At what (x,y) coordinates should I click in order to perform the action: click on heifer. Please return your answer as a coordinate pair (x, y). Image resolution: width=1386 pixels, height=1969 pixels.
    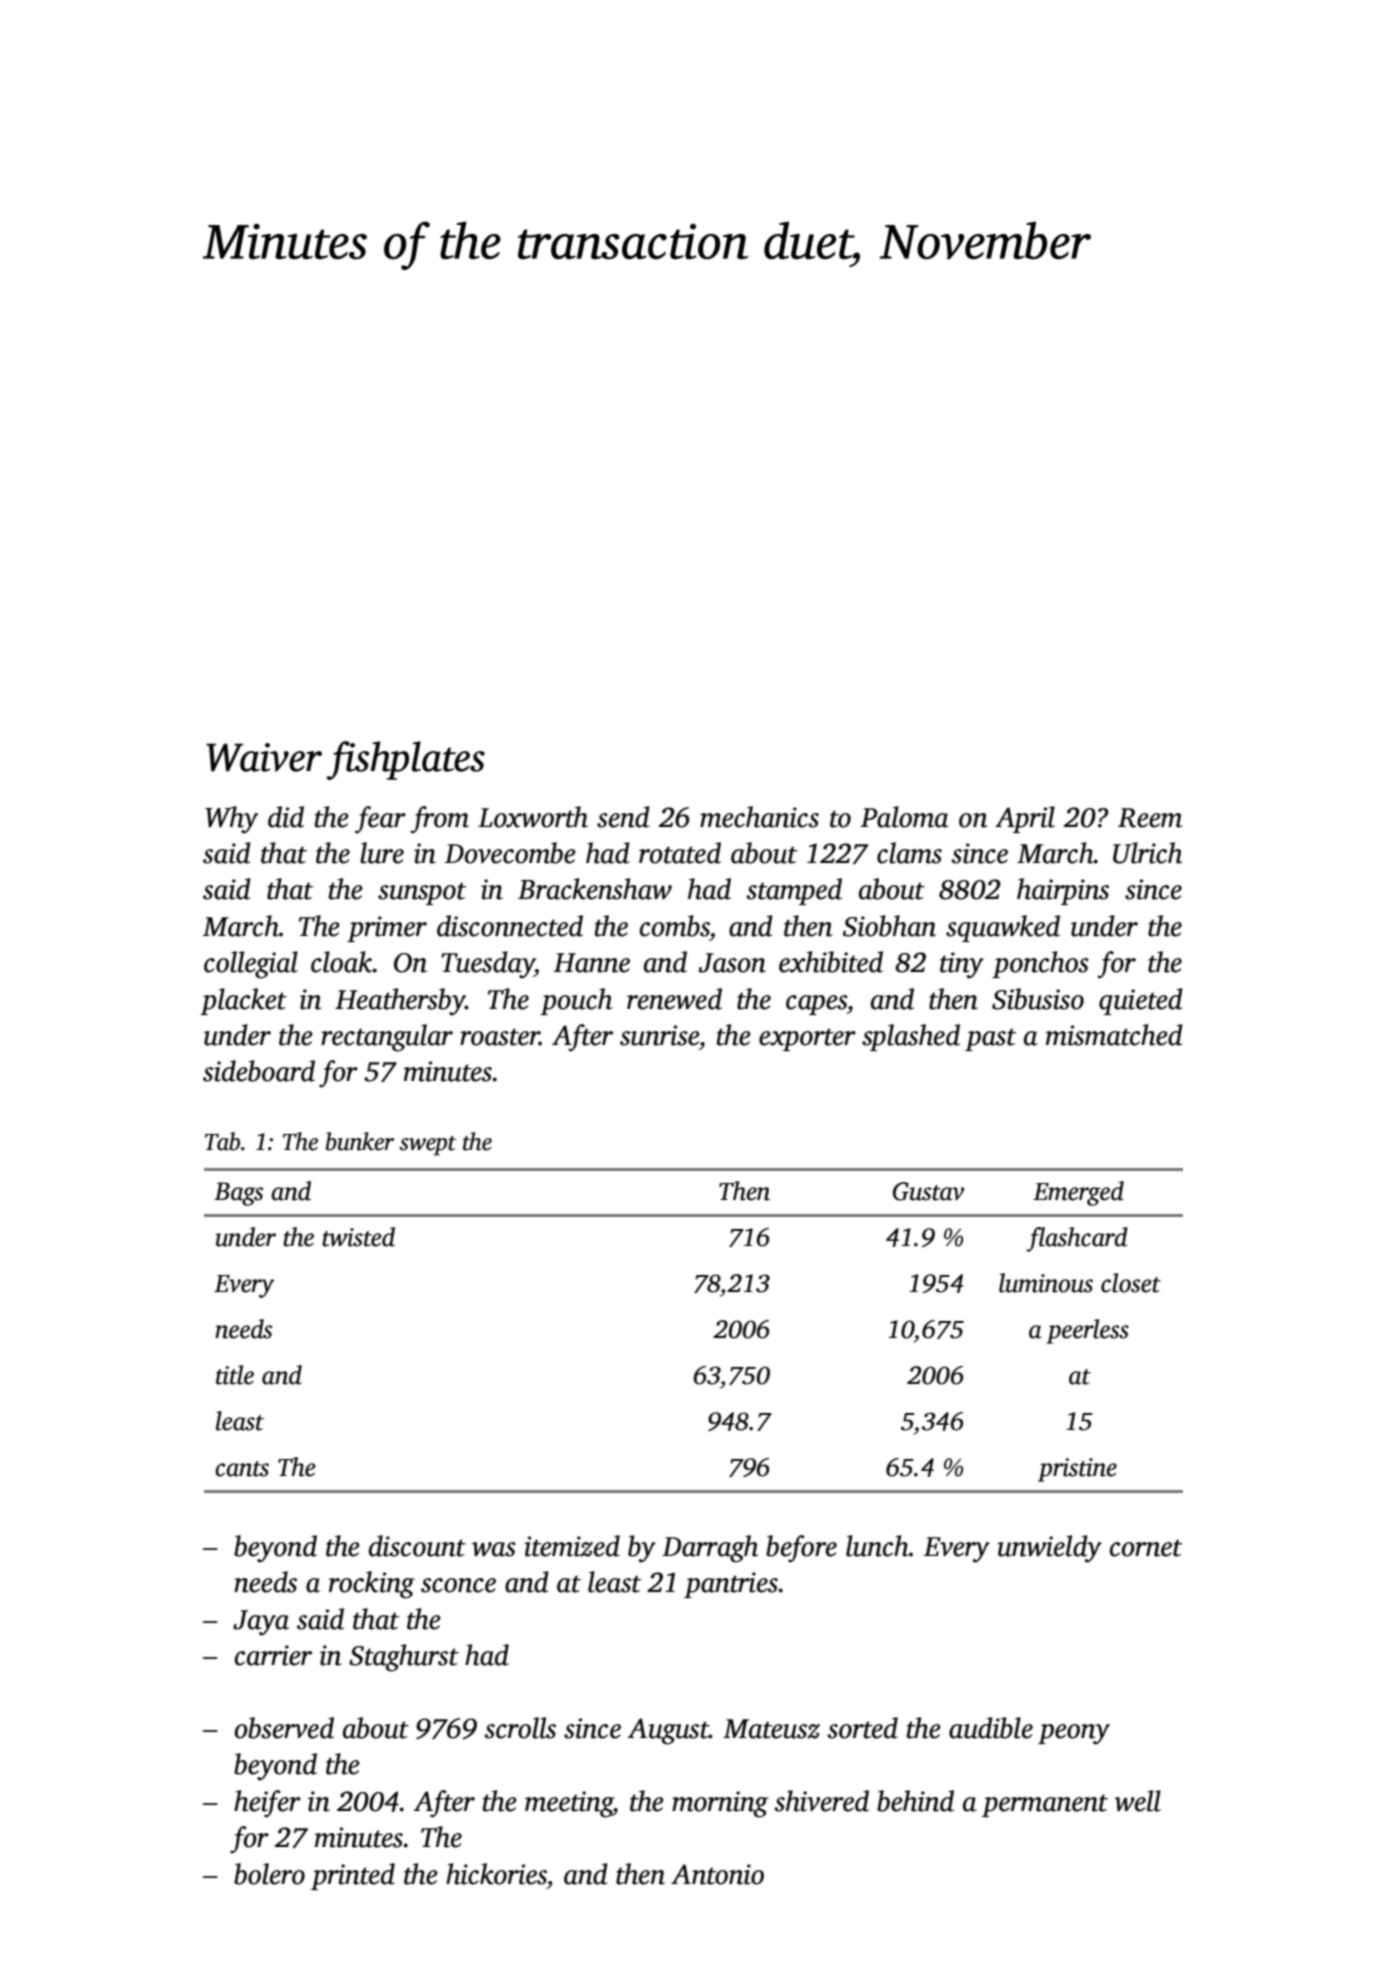
    Looking at the image, I should click on (267, 1804).
